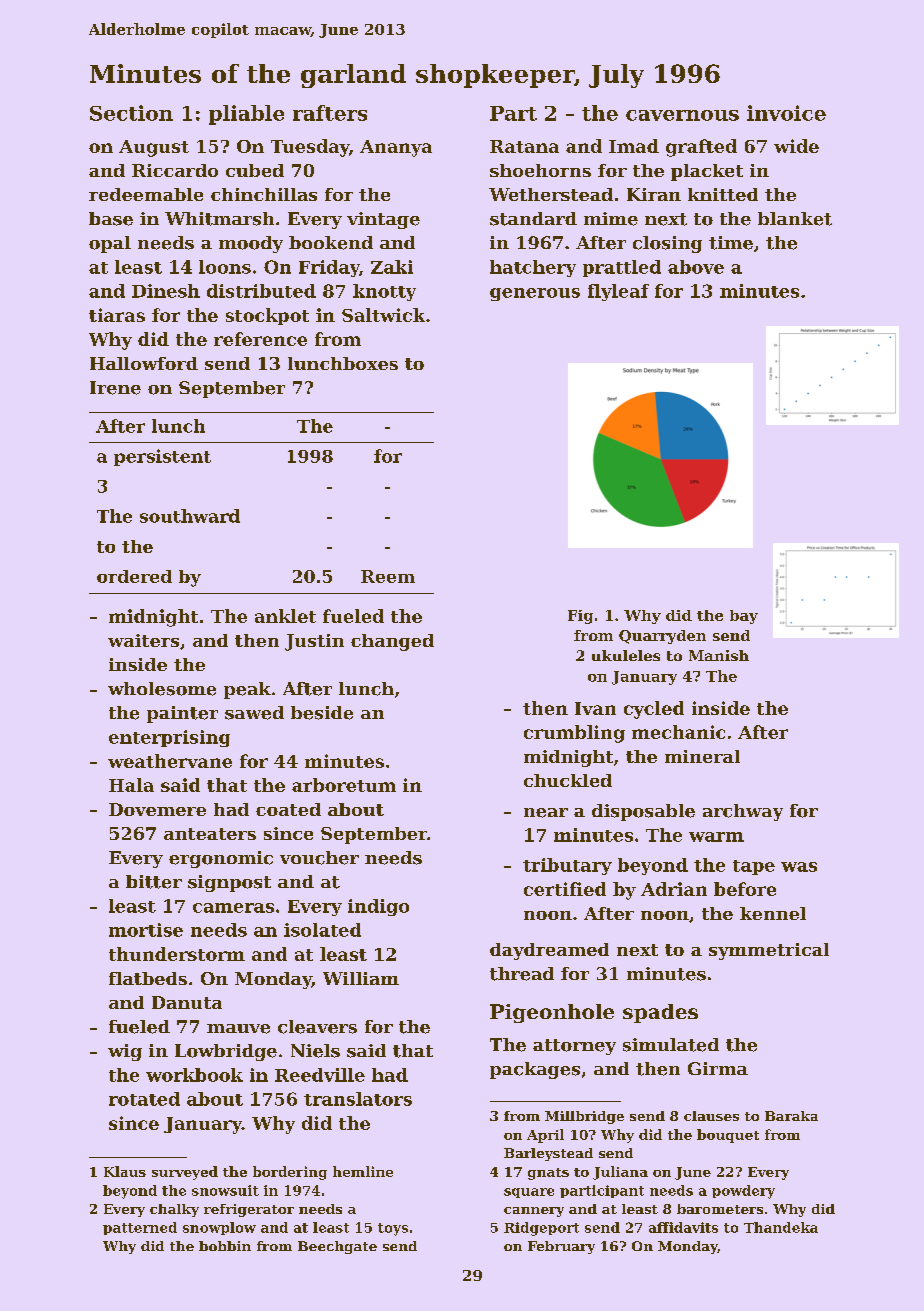  Describe the element at coordinates (769, 951) in the screenshot. I see `symmetrical` at that location.
